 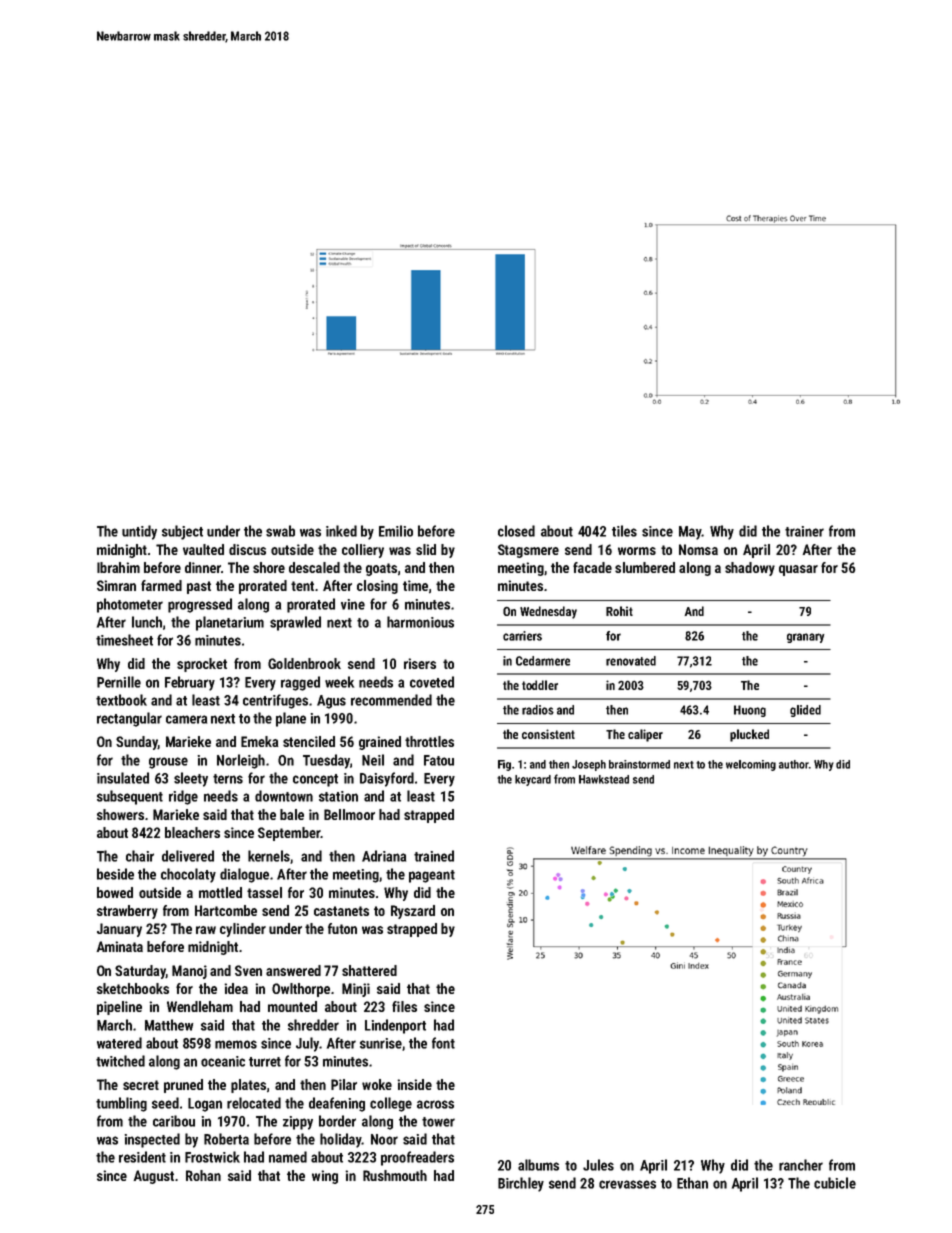 I want to click on Emeka, so click(x=259, y=741).
